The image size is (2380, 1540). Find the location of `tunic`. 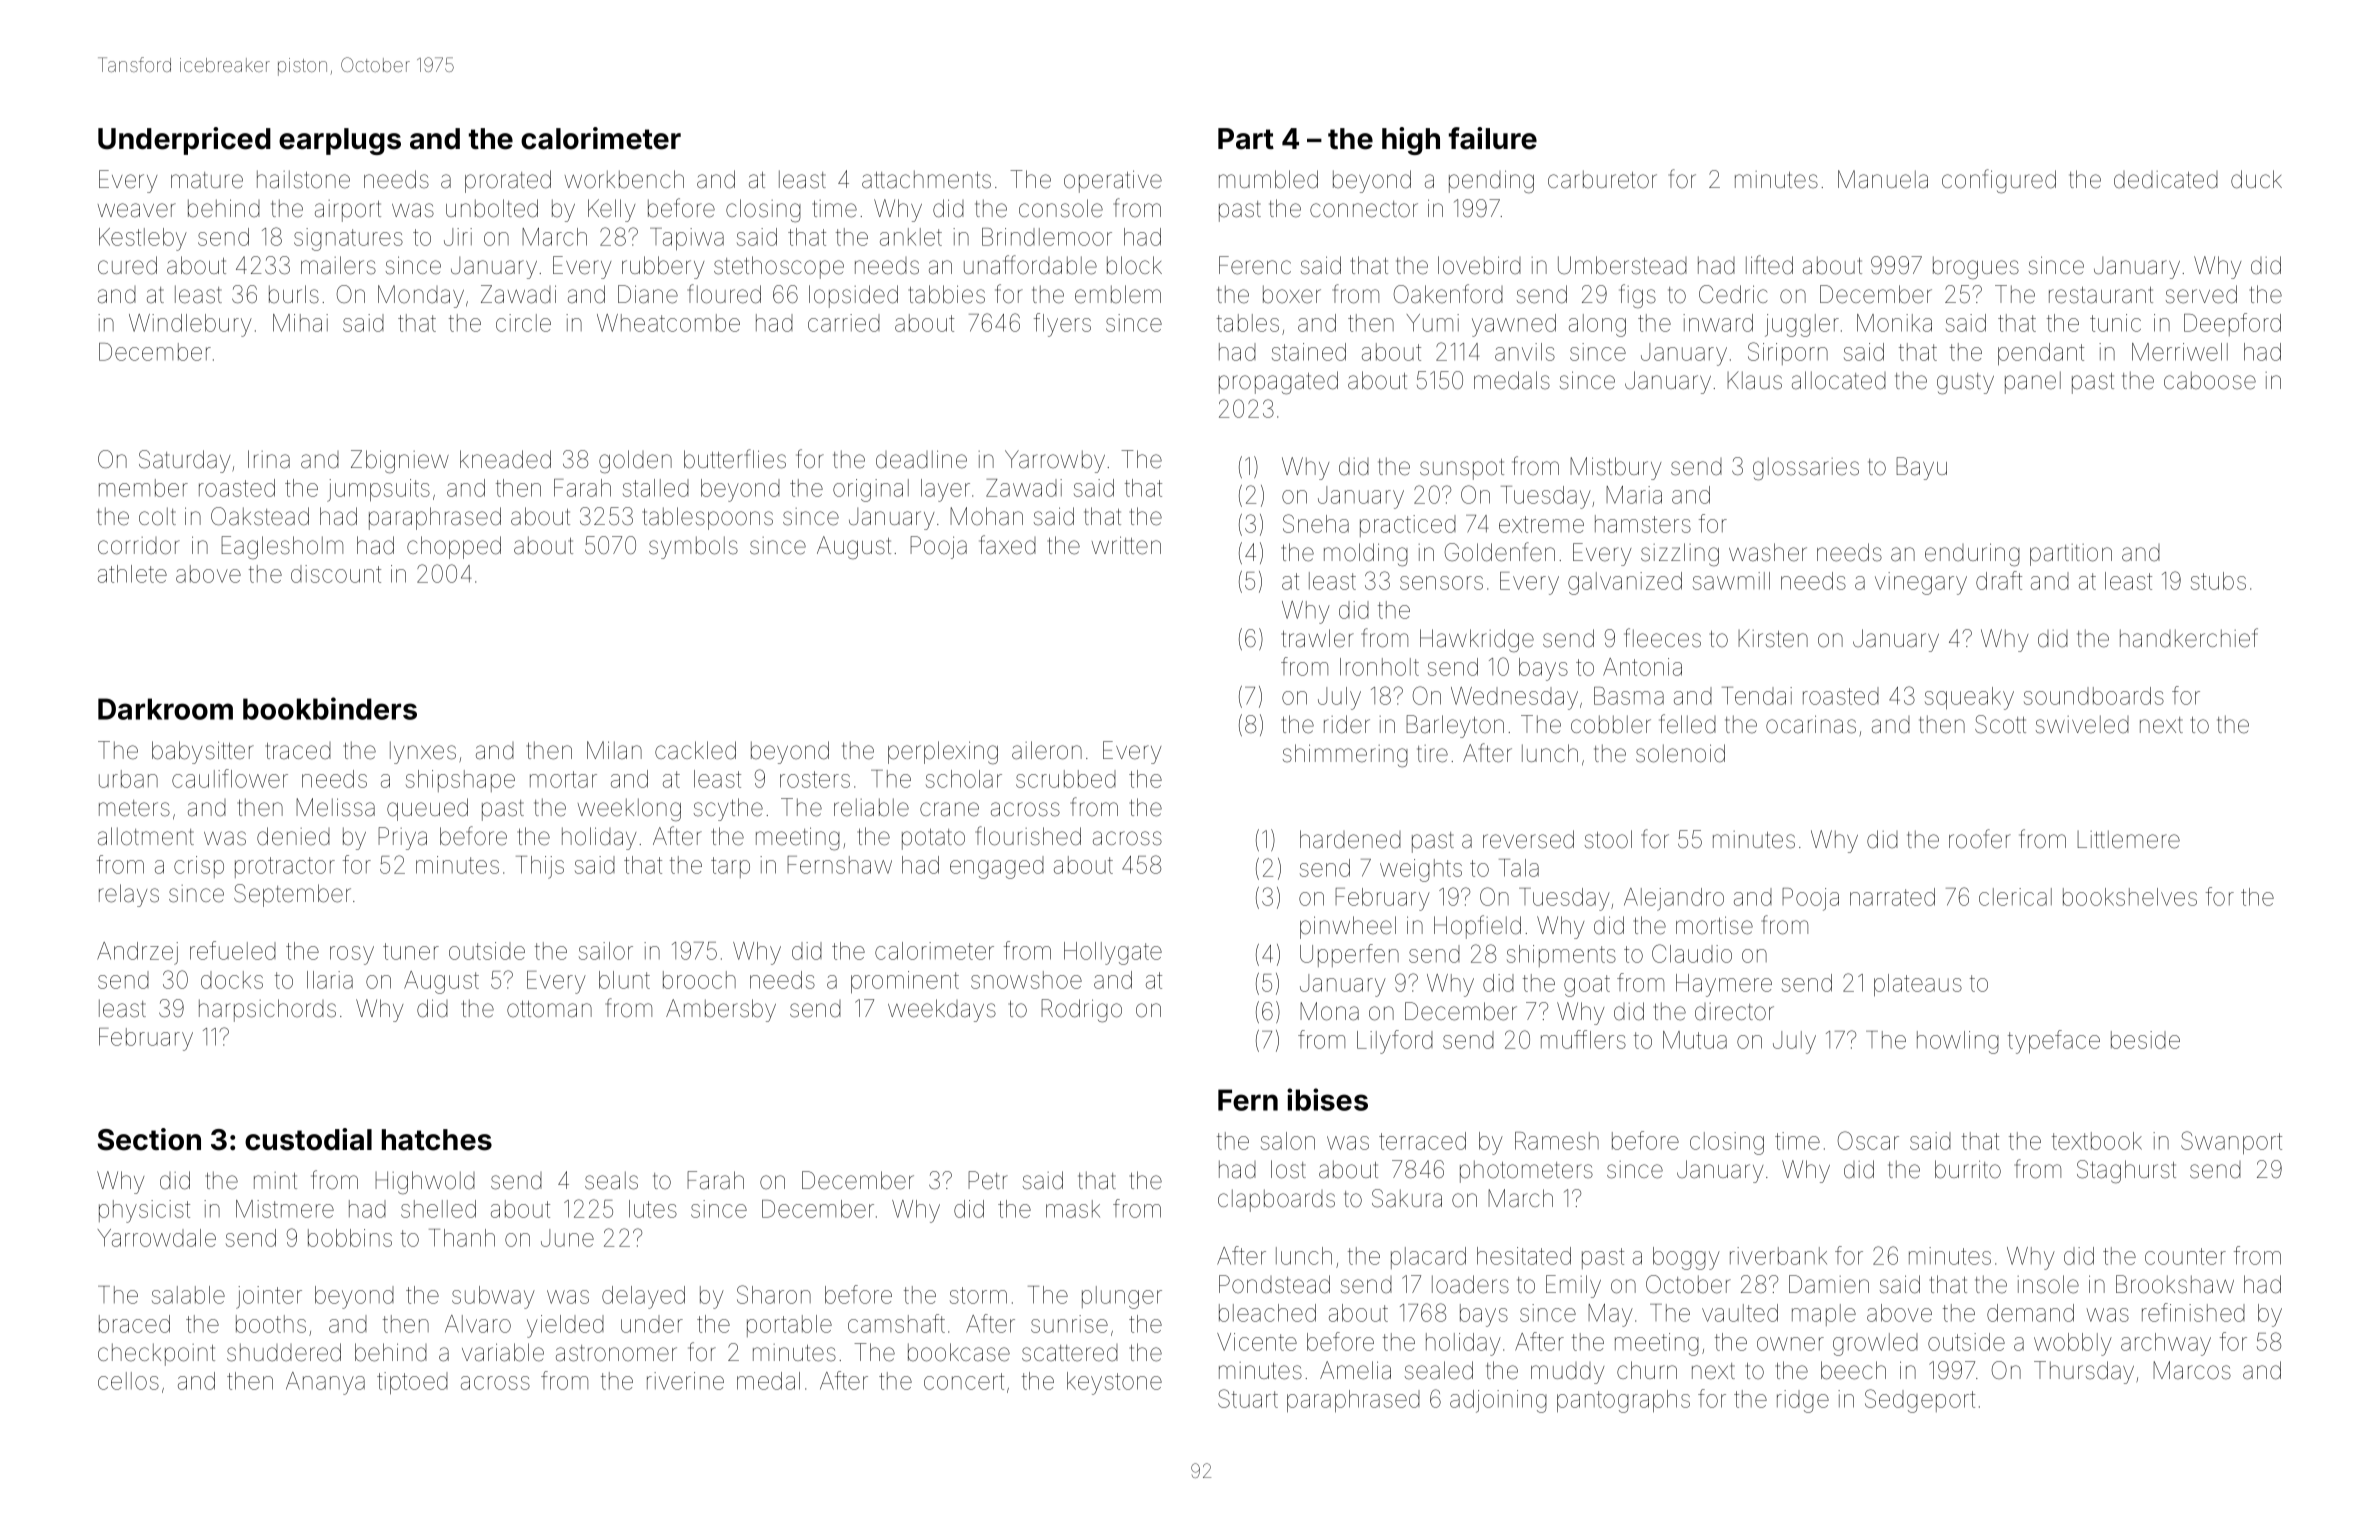

tunic is located at coordinates (2115, 323).
